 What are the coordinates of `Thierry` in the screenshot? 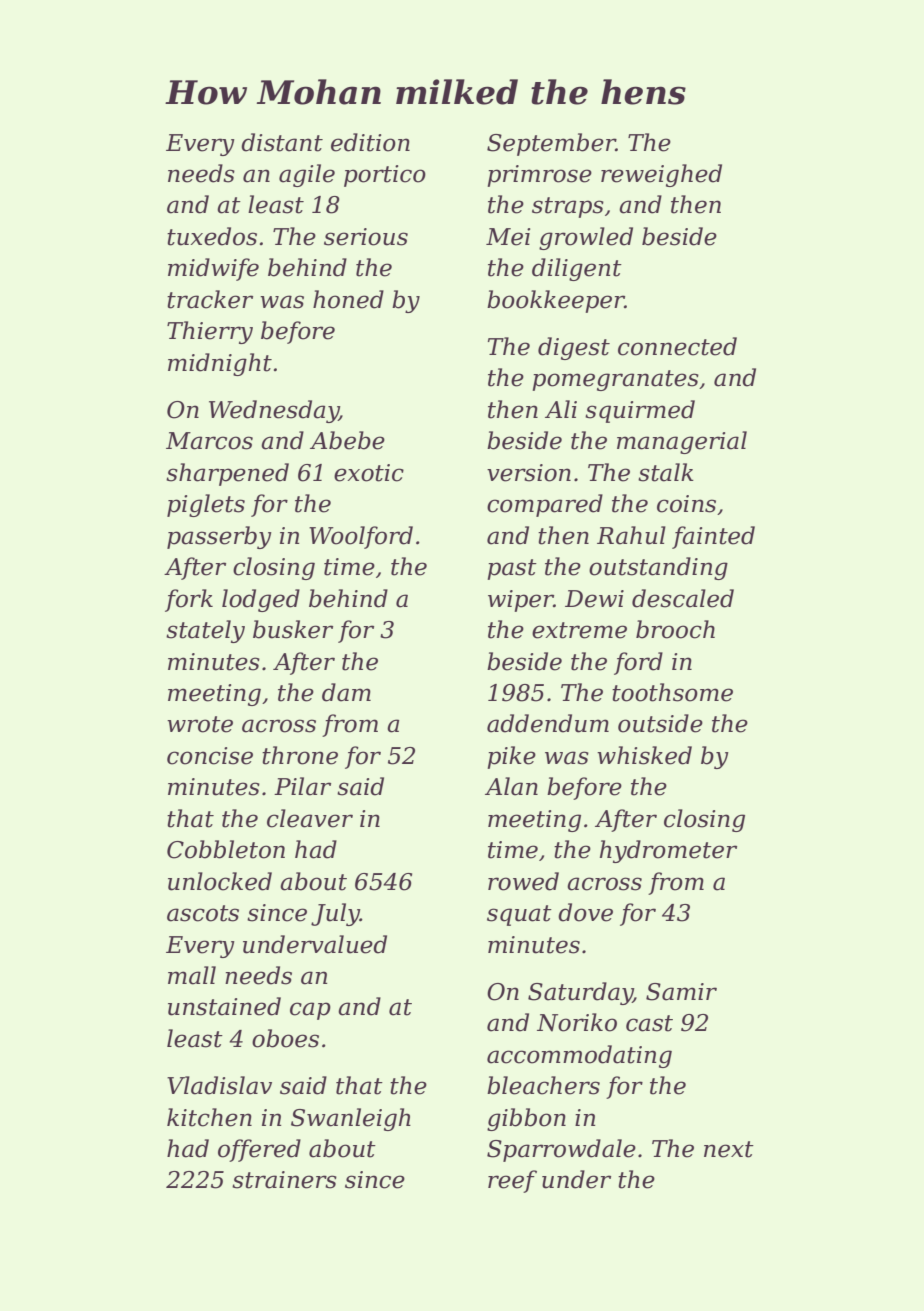 It's located at (210, 332).
